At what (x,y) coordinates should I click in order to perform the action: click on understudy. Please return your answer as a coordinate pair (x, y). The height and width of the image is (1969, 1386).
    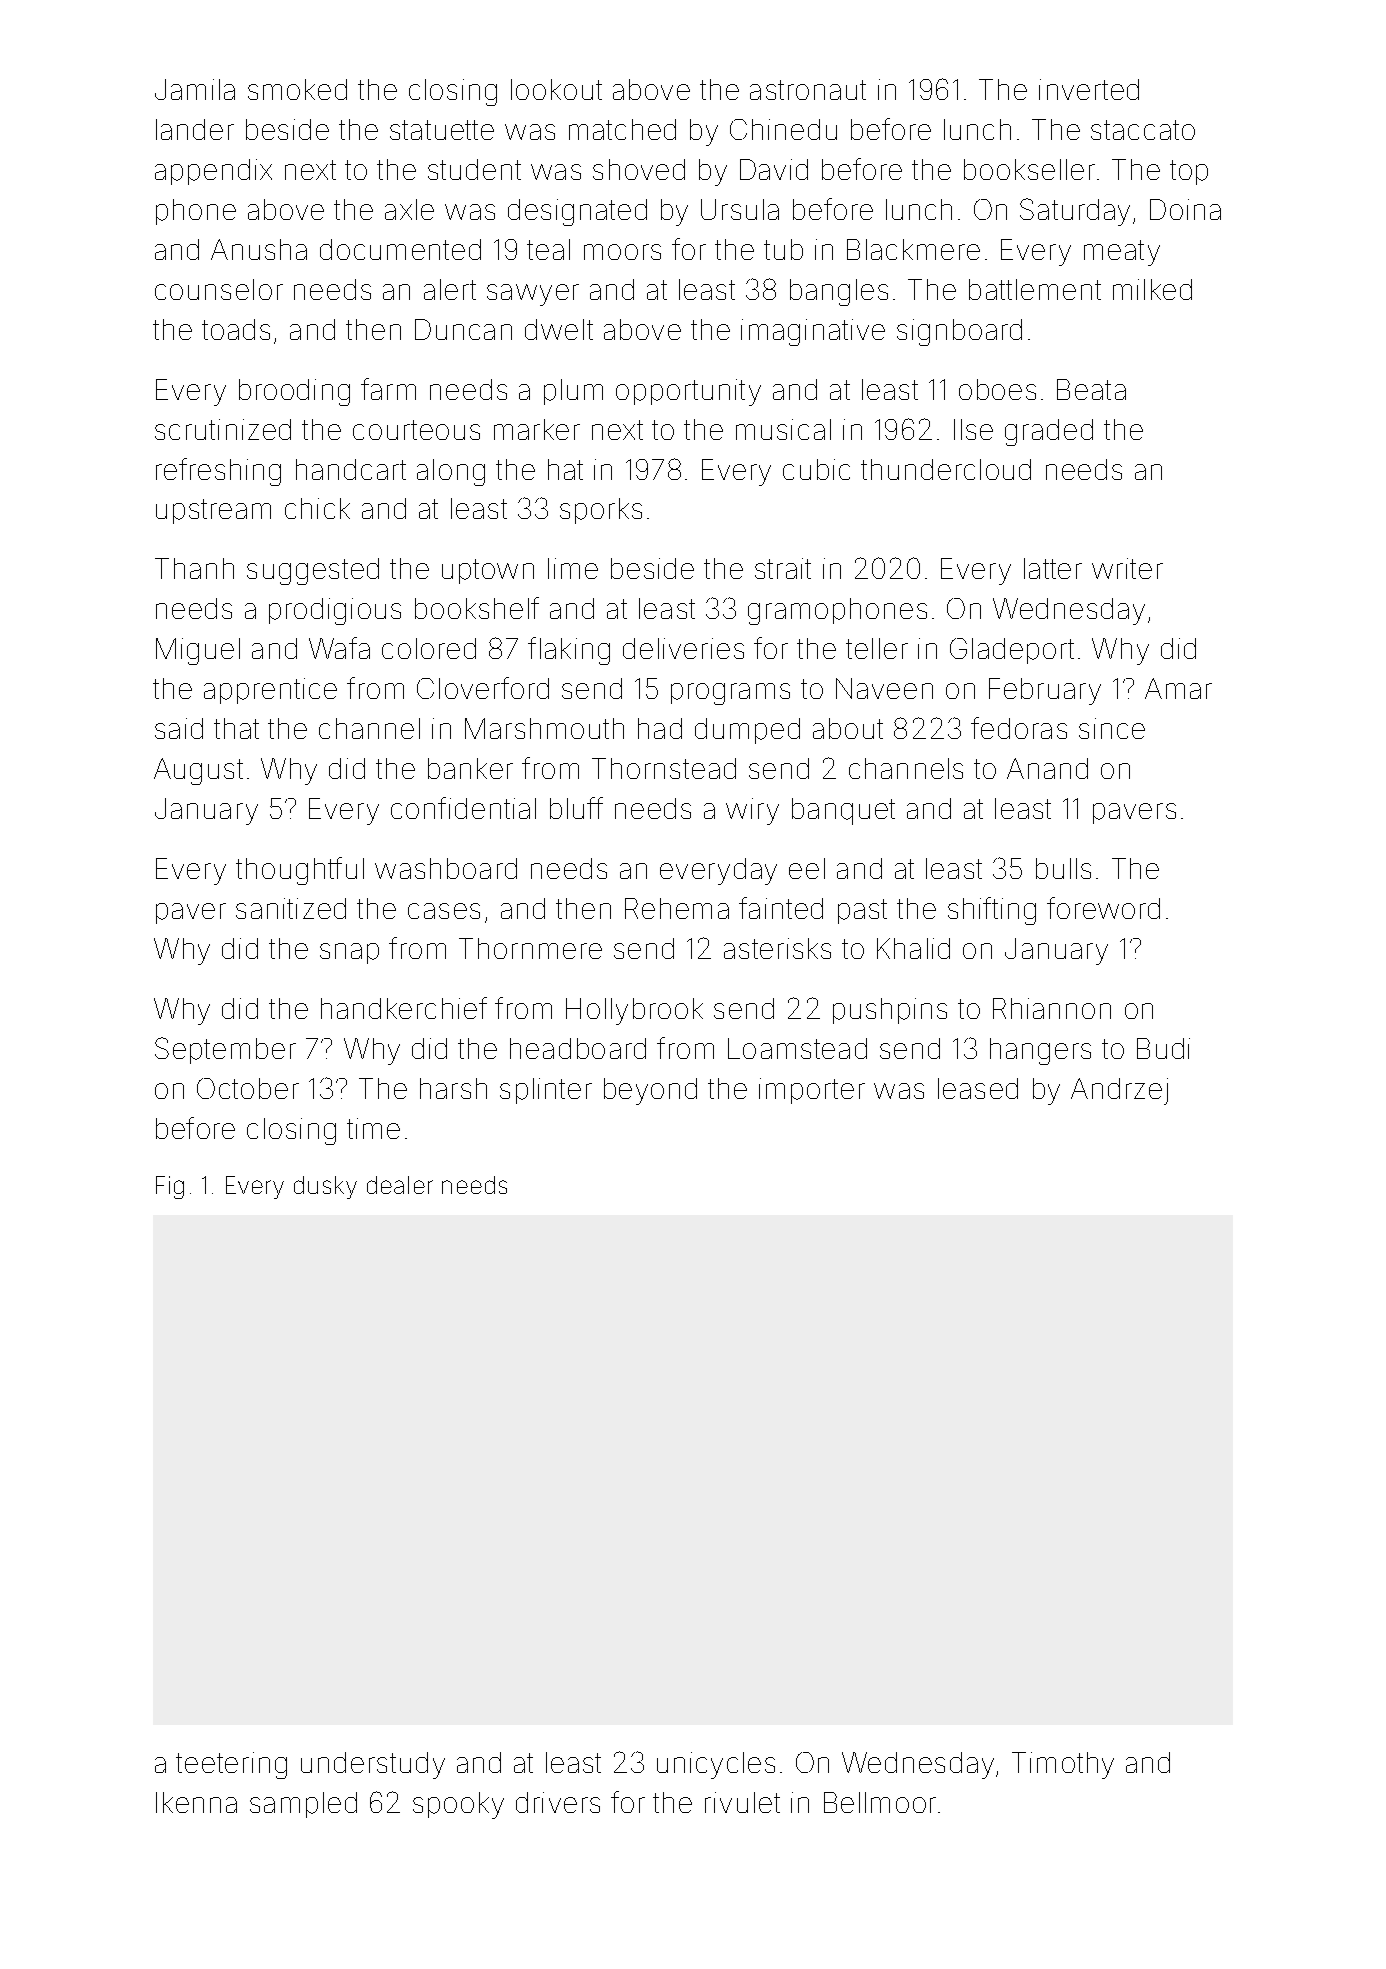
    Looking at the image, I should click on (373, 1765).
